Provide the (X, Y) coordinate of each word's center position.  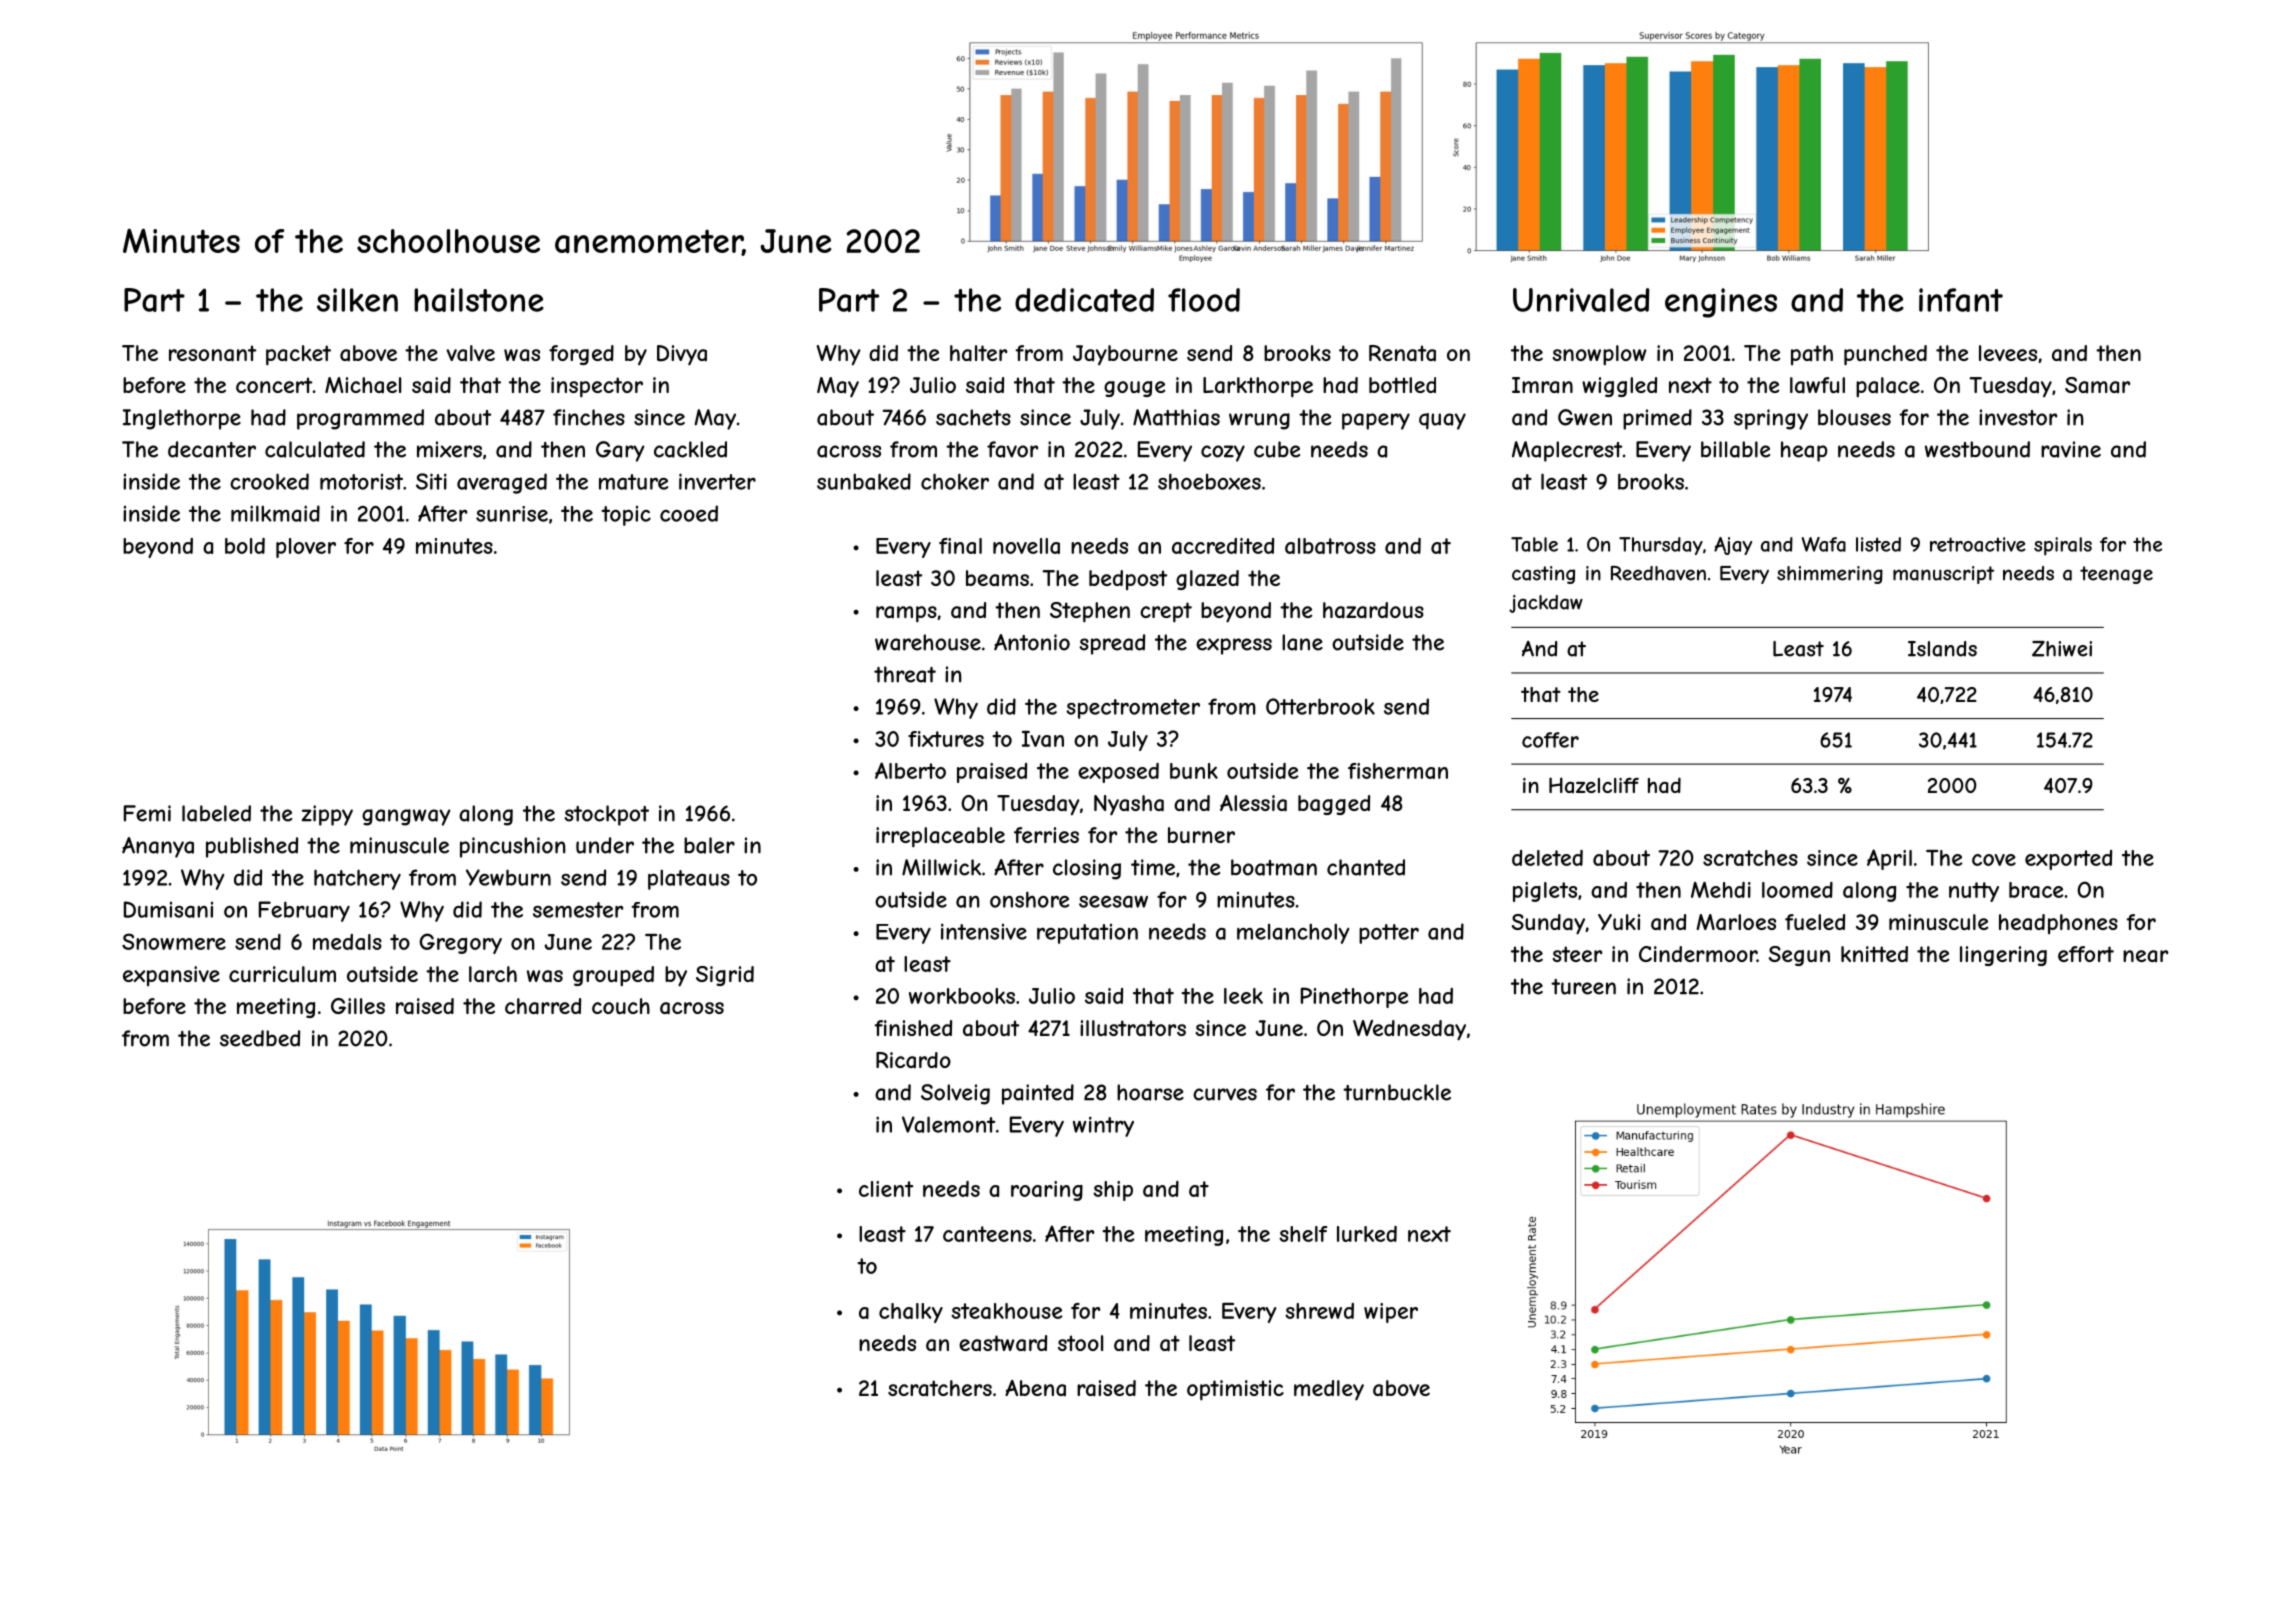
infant (1961, 300)
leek (1243, 996)
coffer (1550, 740)
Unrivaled (1581, 300)
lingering (2003, 956)
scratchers (940, 1388)
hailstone (479, 300)
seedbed (260, 1038)
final (960, 546)
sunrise (512, 514)
